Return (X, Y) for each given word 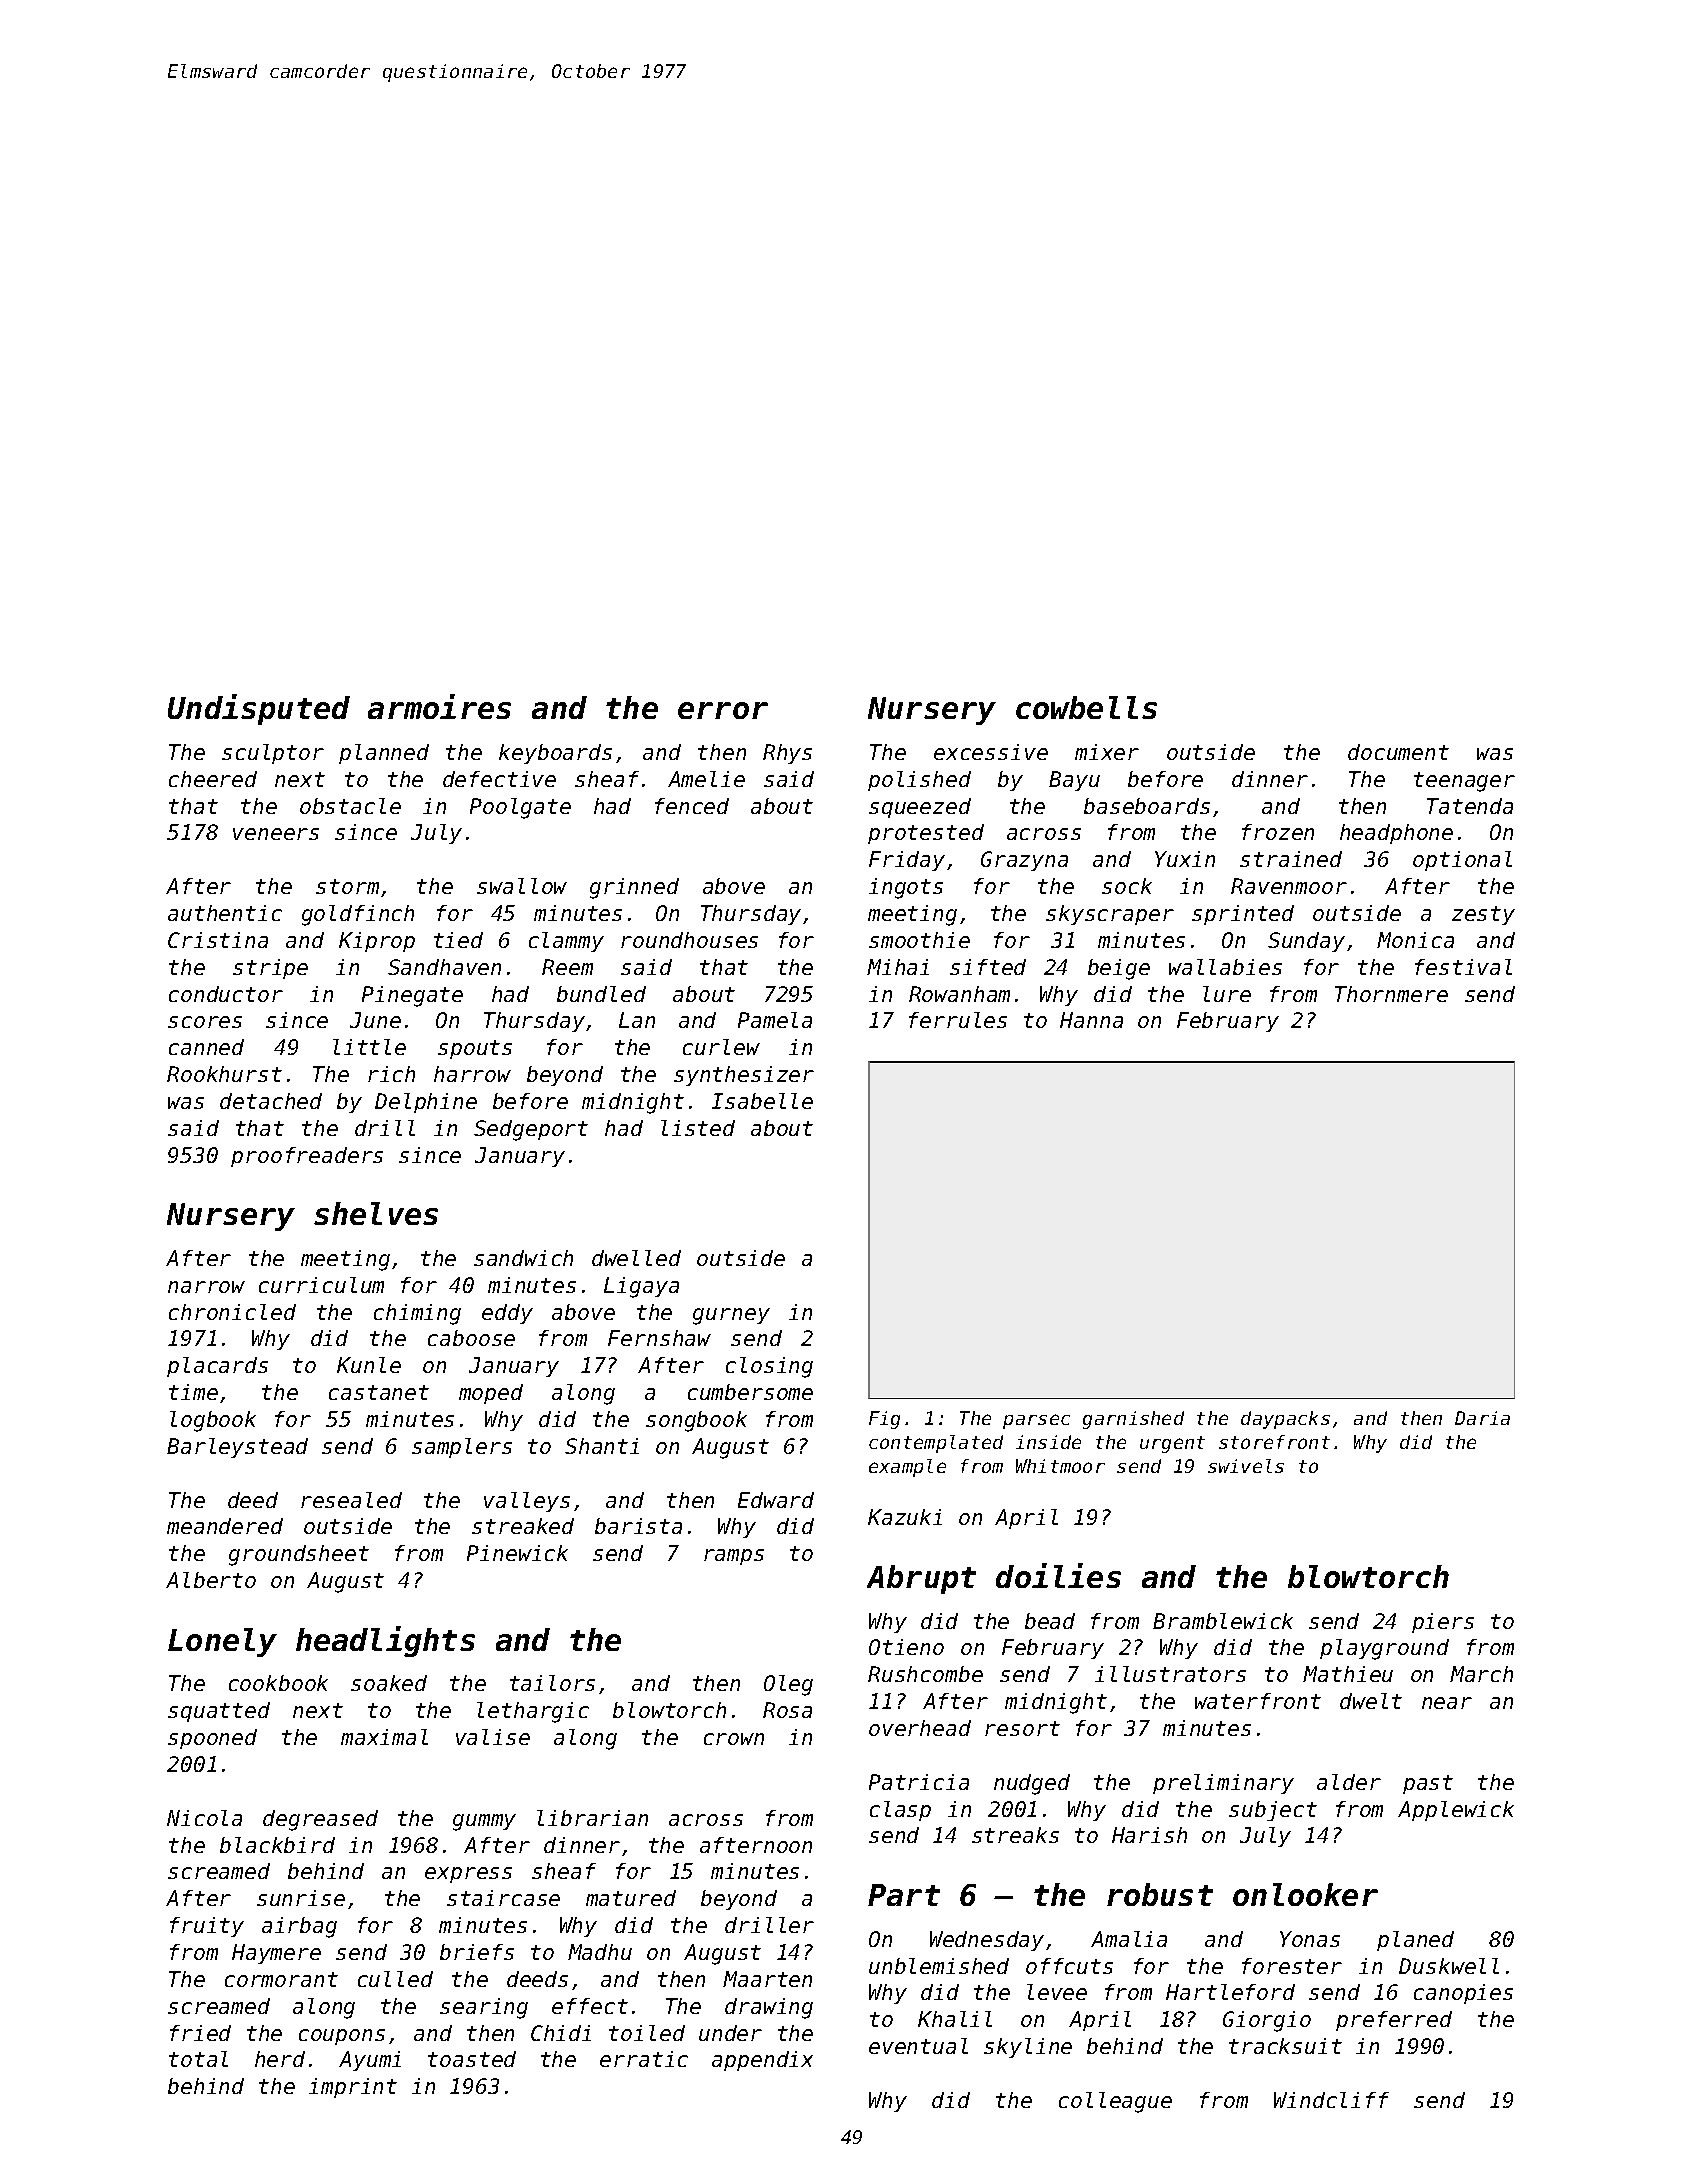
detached (271, 1101)
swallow (522, 886)
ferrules (958, 1020)
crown (734, 1739)
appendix (762, 2061)
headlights (385, 1641)
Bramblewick (1223, 1621)
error (723, 710)
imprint (353, 2088)
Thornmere (1391, 994)
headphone (1396, 834)
